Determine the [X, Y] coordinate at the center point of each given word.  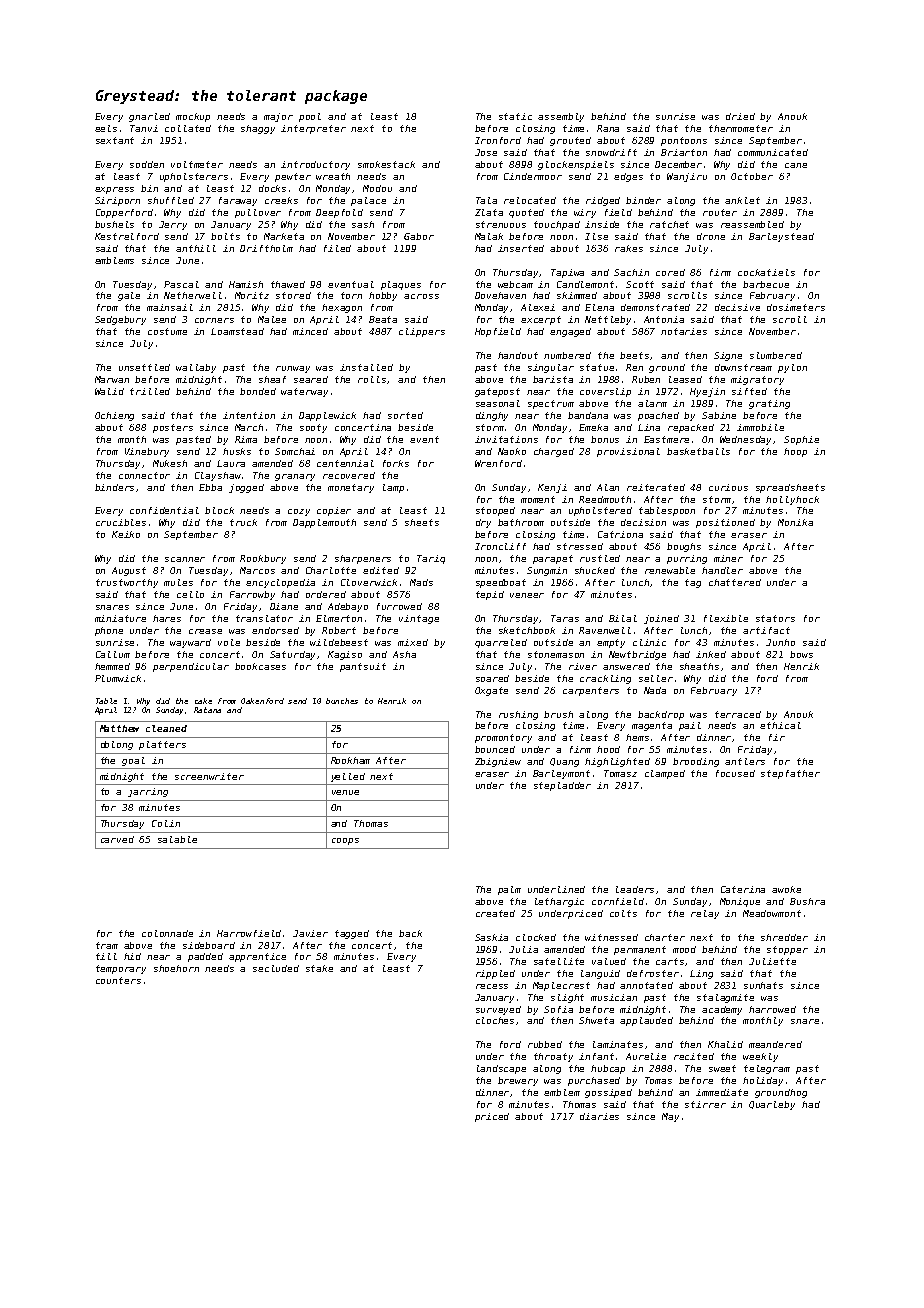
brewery [518, 1081]
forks [396, 463]
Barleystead [781, 237]
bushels [114, 224]
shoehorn [176, 968]
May [670, 1117]
